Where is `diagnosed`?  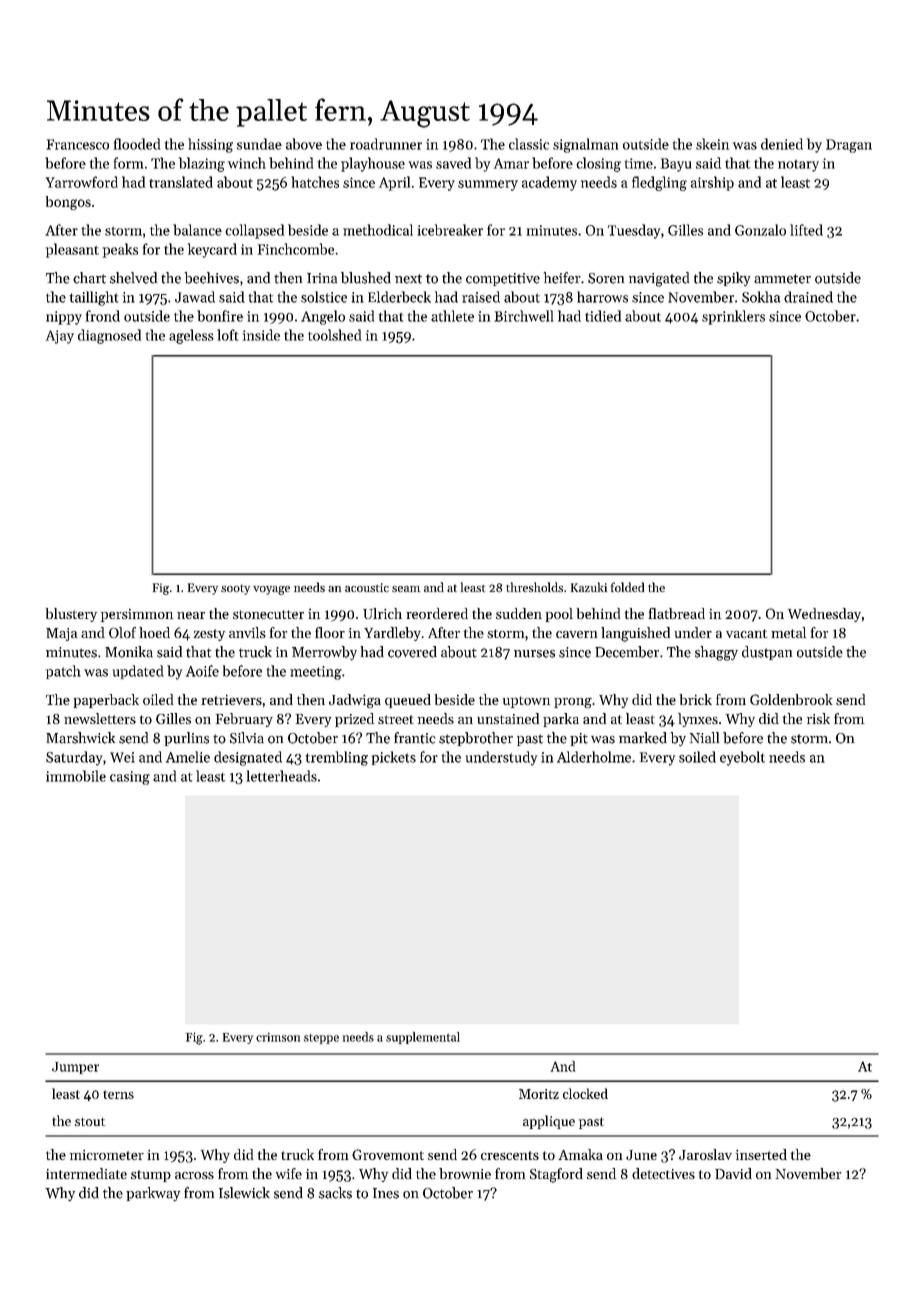
diagnosed is located at coordinates (109, 336).
